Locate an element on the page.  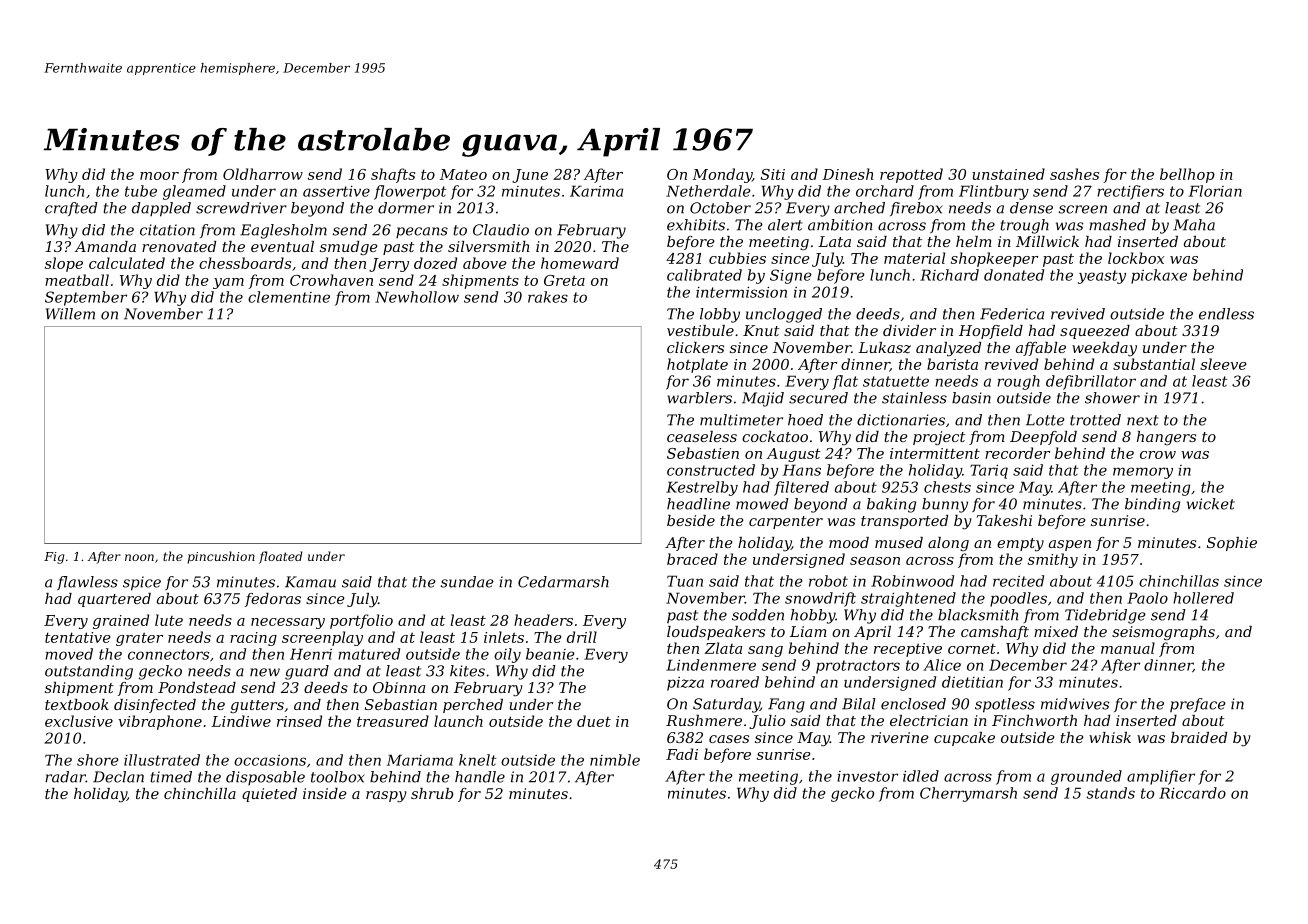
endless is located at coordinates (1226, 314).
